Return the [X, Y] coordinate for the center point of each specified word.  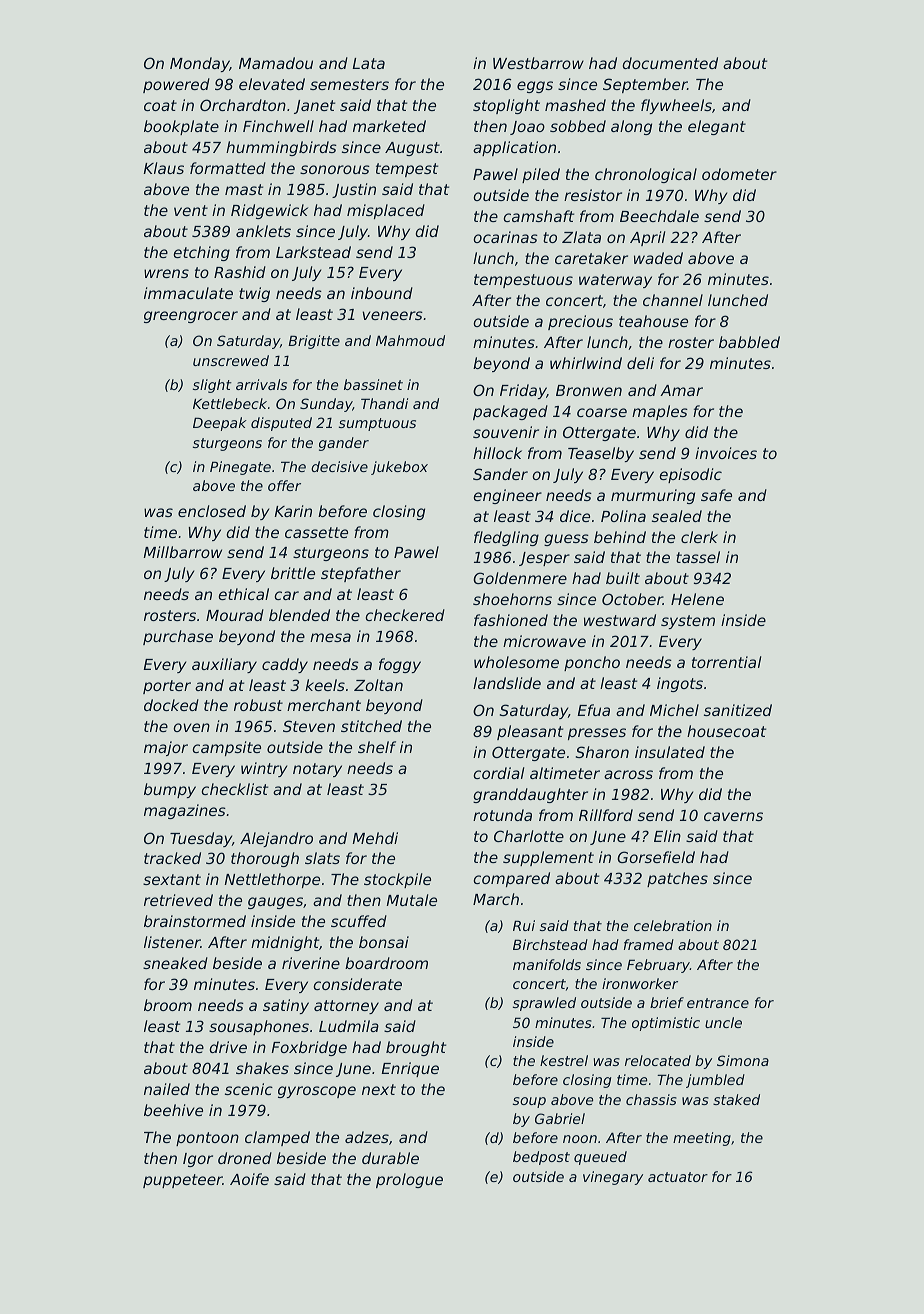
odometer [739, 174]
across [628, 774]
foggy [400, 665]
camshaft [538, 216]
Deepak [220, 424]
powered [176, 85]
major [166, 748]
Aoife [249, 1179]
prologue [409, 1180]
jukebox [399, 468]
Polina [623, 516]
